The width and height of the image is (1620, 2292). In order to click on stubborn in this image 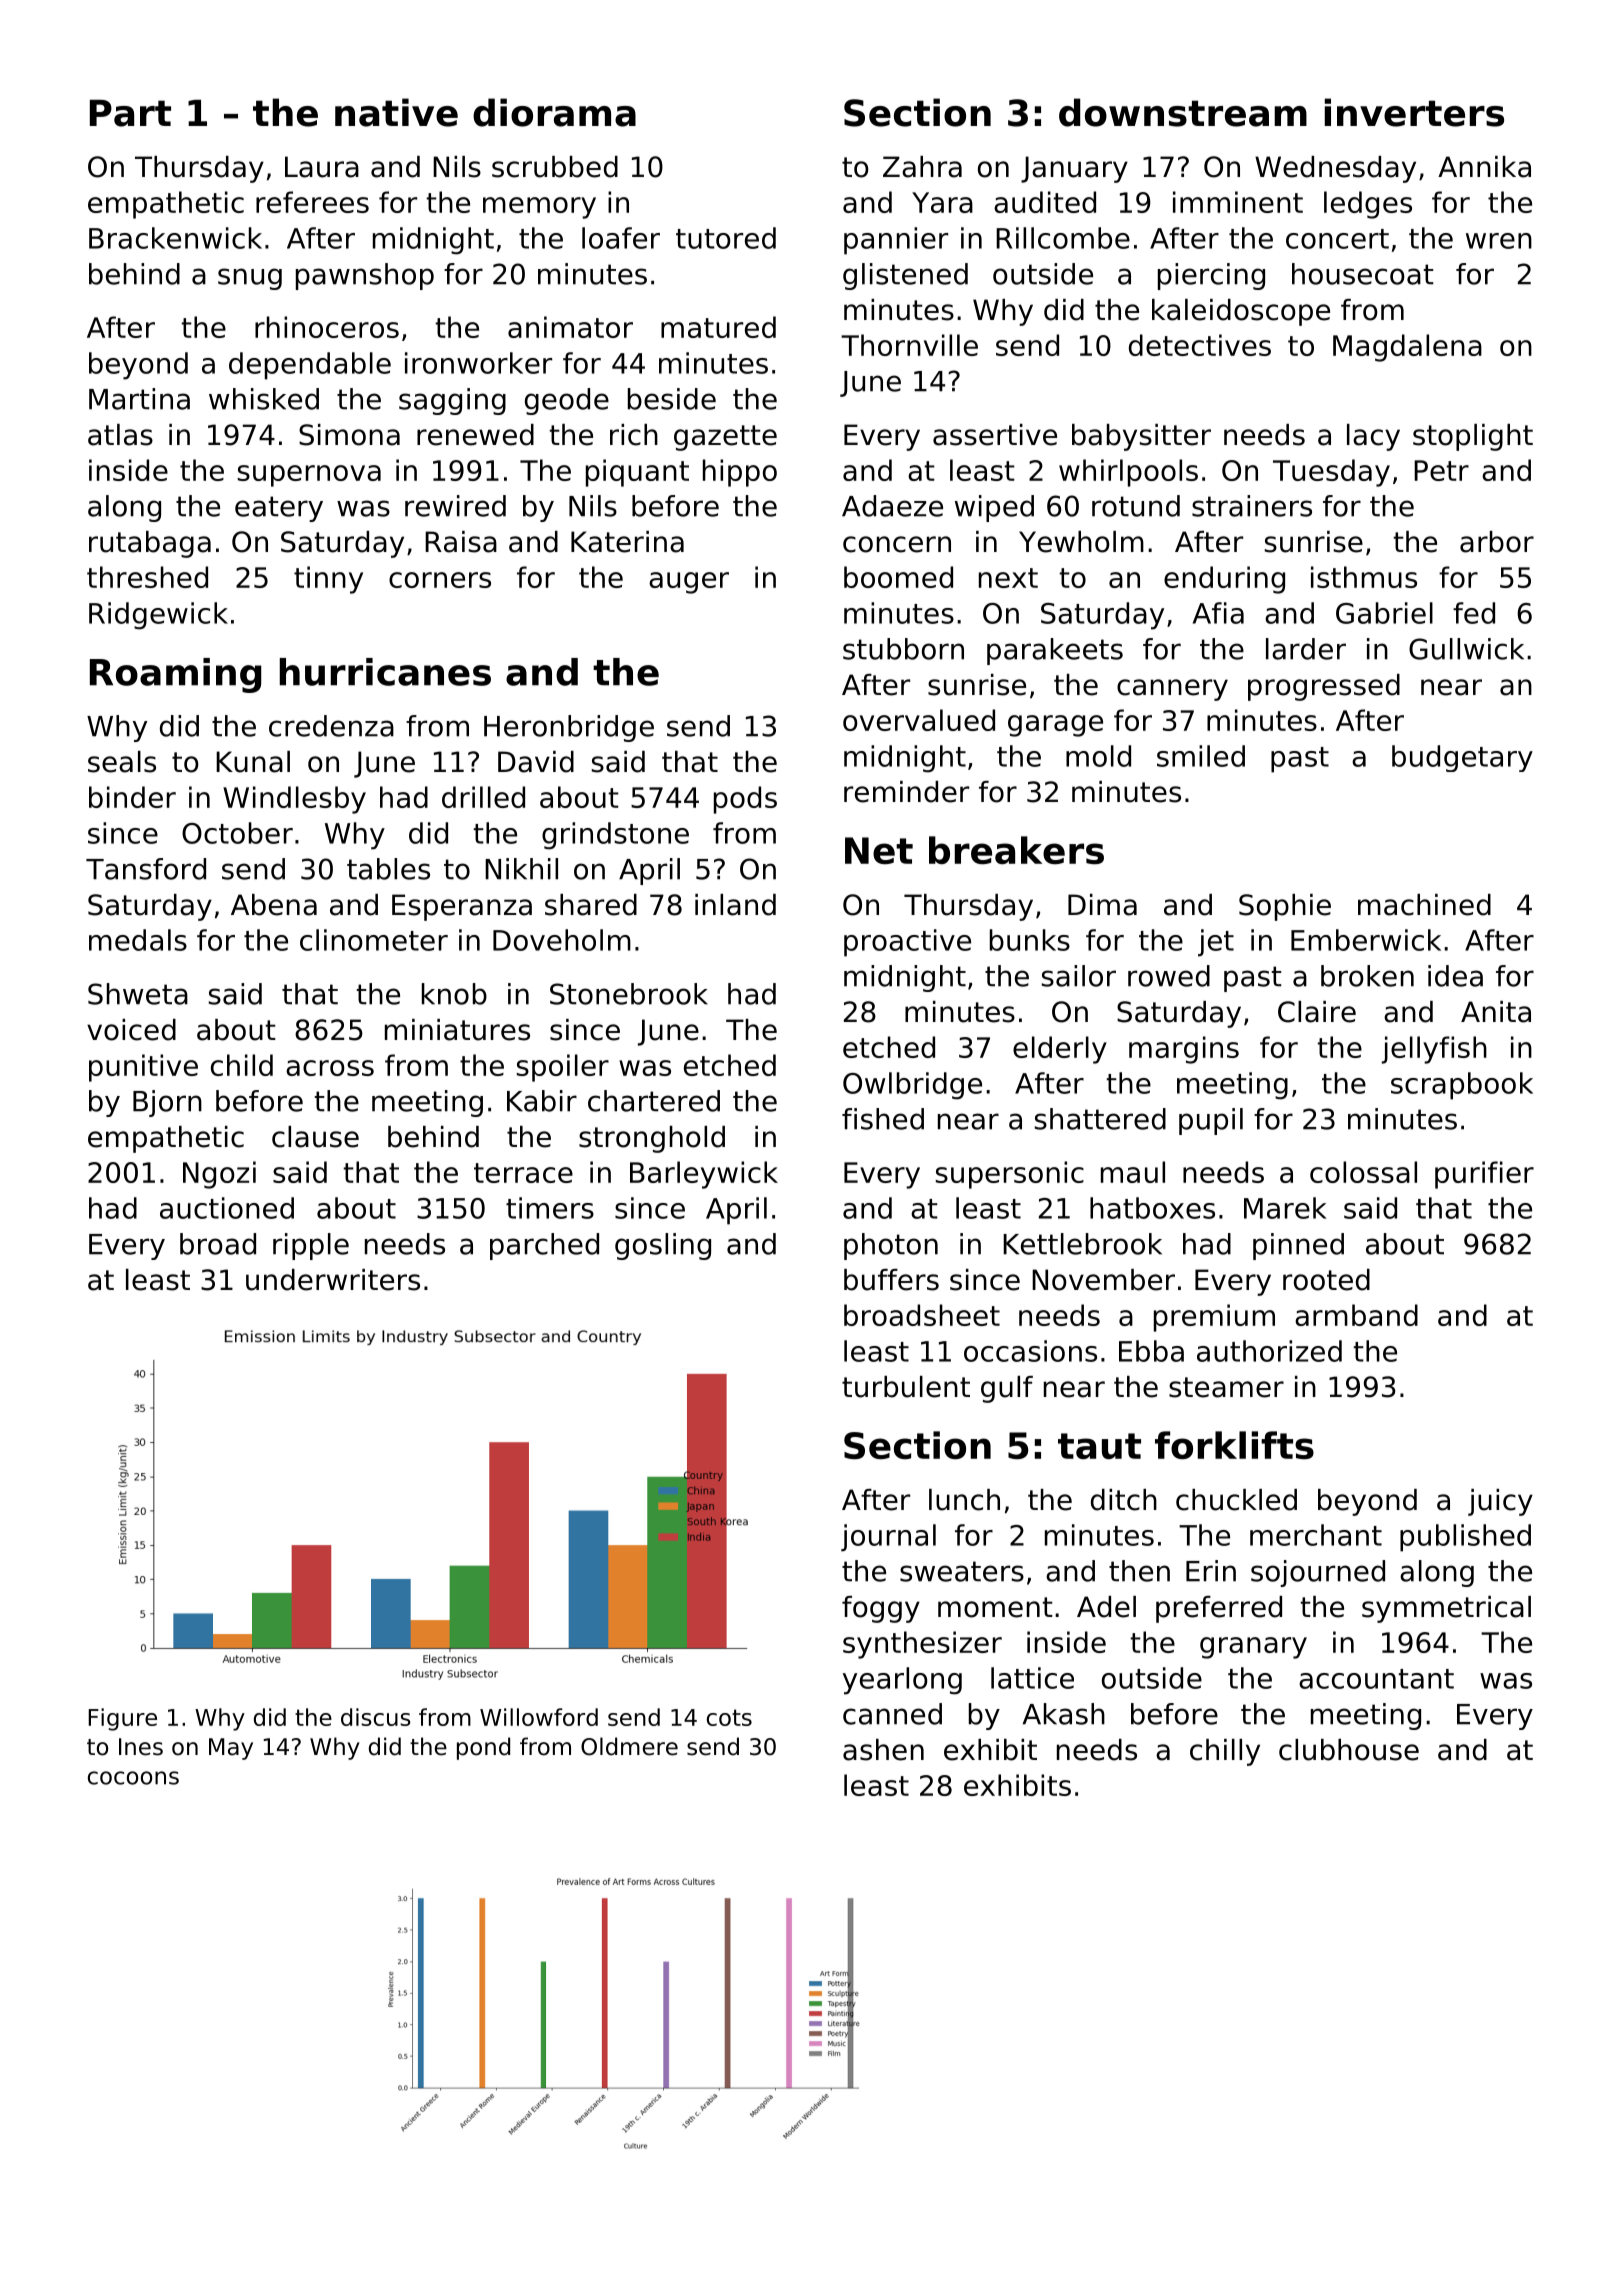, I will do `click(903, 649)`.
